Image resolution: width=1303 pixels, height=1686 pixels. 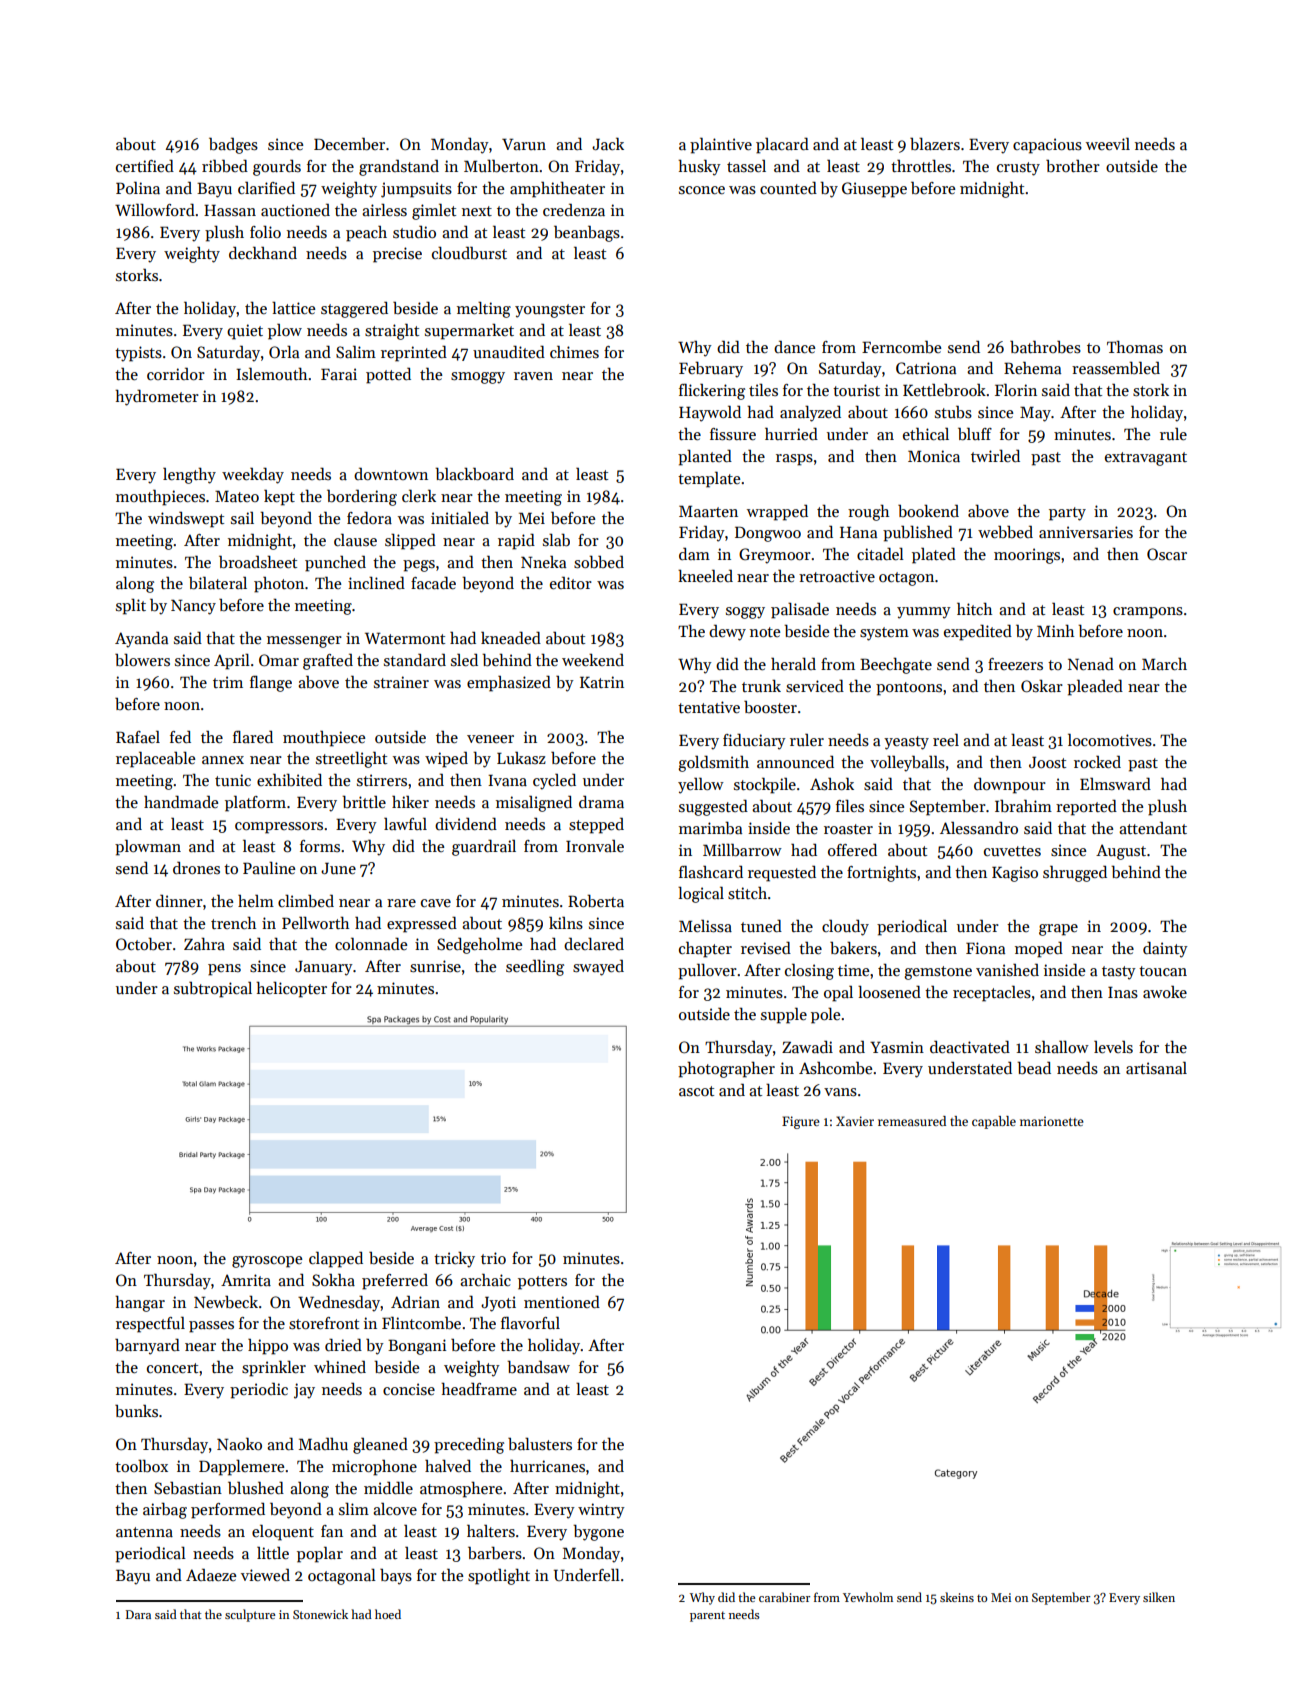 I want to click on streetlight, so click(x=351, y=759).
